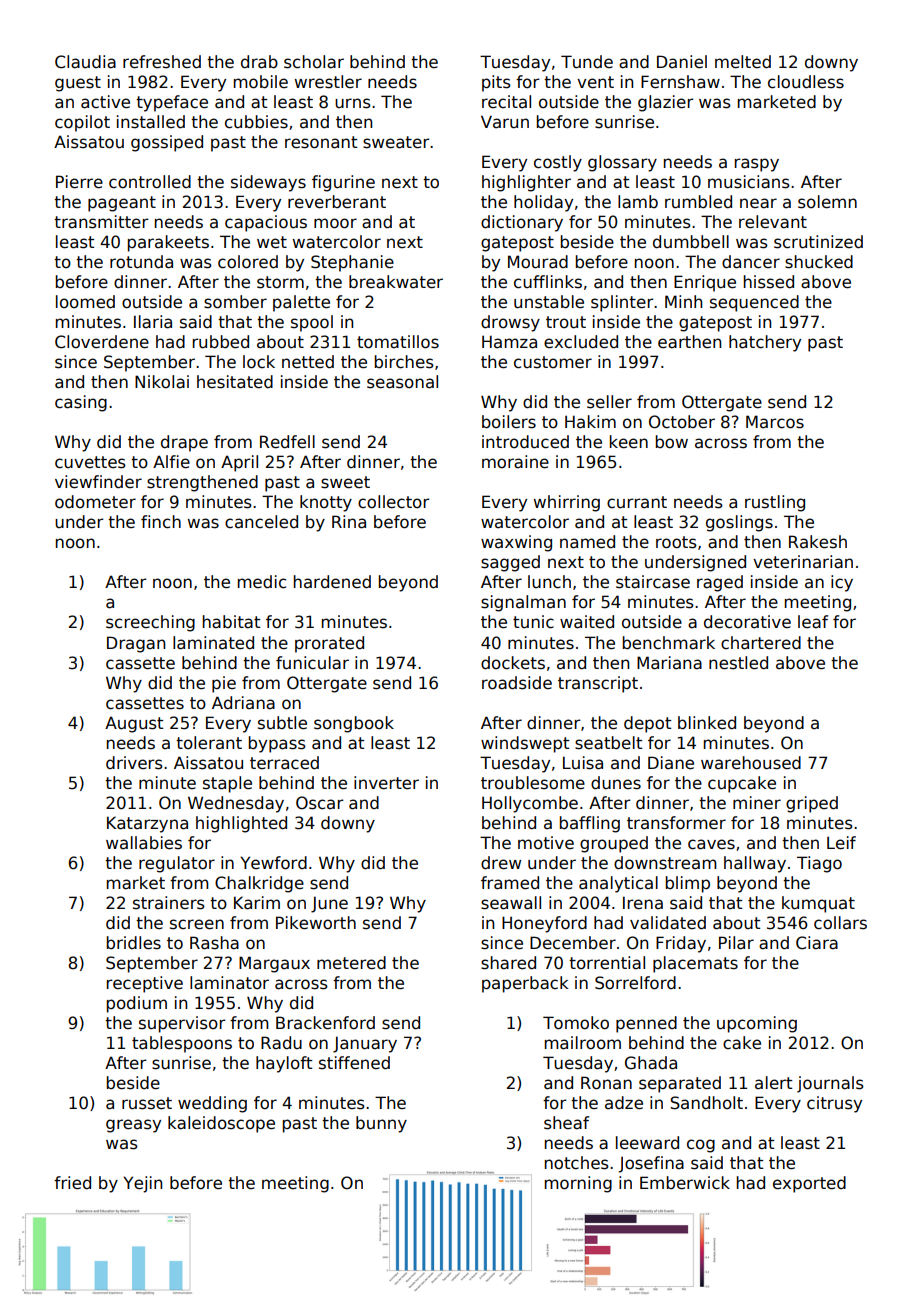 The height and width of the image is (1314, 924). I want to click on leaf, so click(813, 622).
